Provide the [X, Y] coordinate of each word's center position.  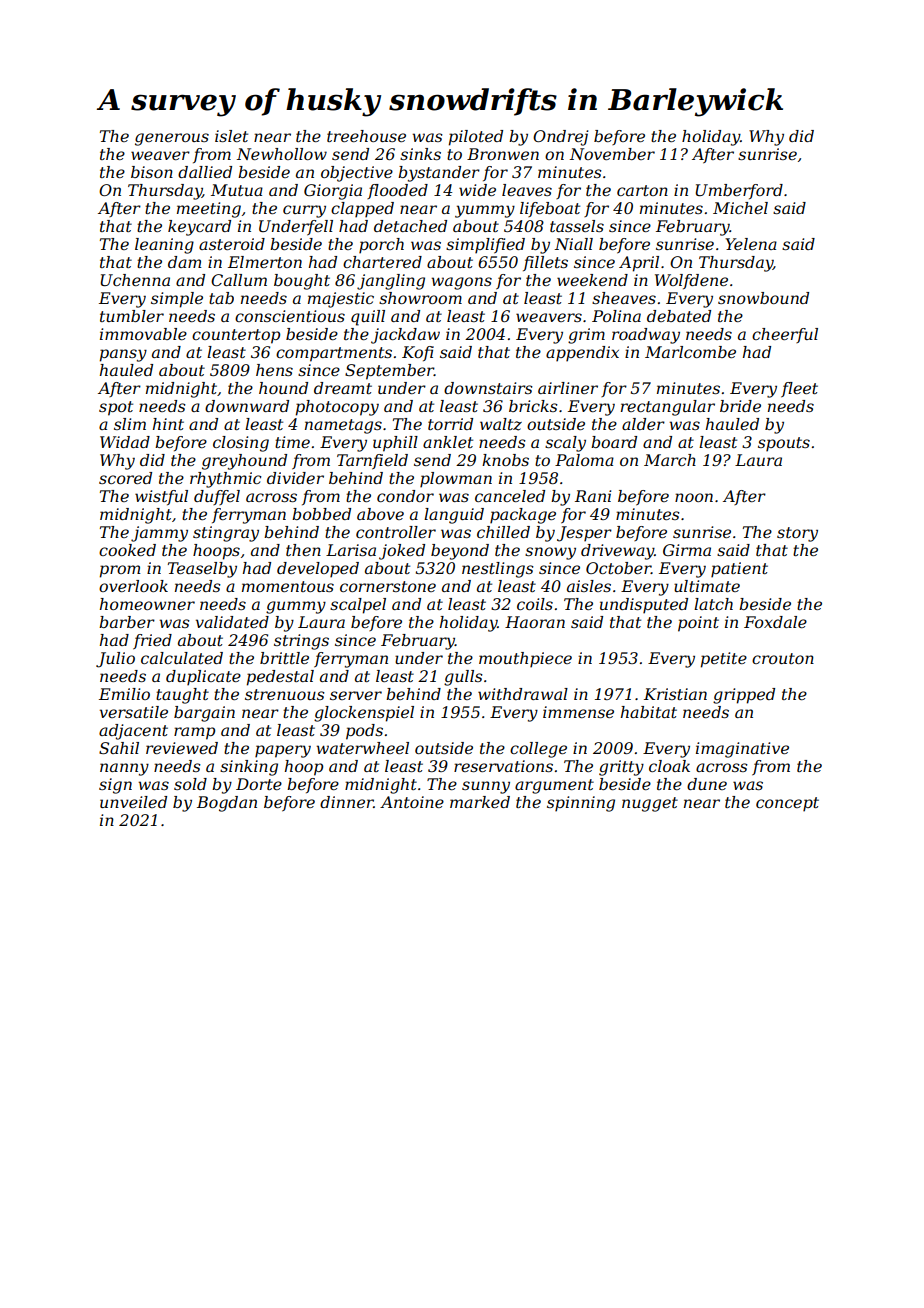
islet [231, 136]
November [612, 154]
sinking [249, 768]
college [538, 750]
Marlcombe [690, 352]
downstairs [488, 388]
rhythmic [225, 480]
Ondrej [560, 138]
